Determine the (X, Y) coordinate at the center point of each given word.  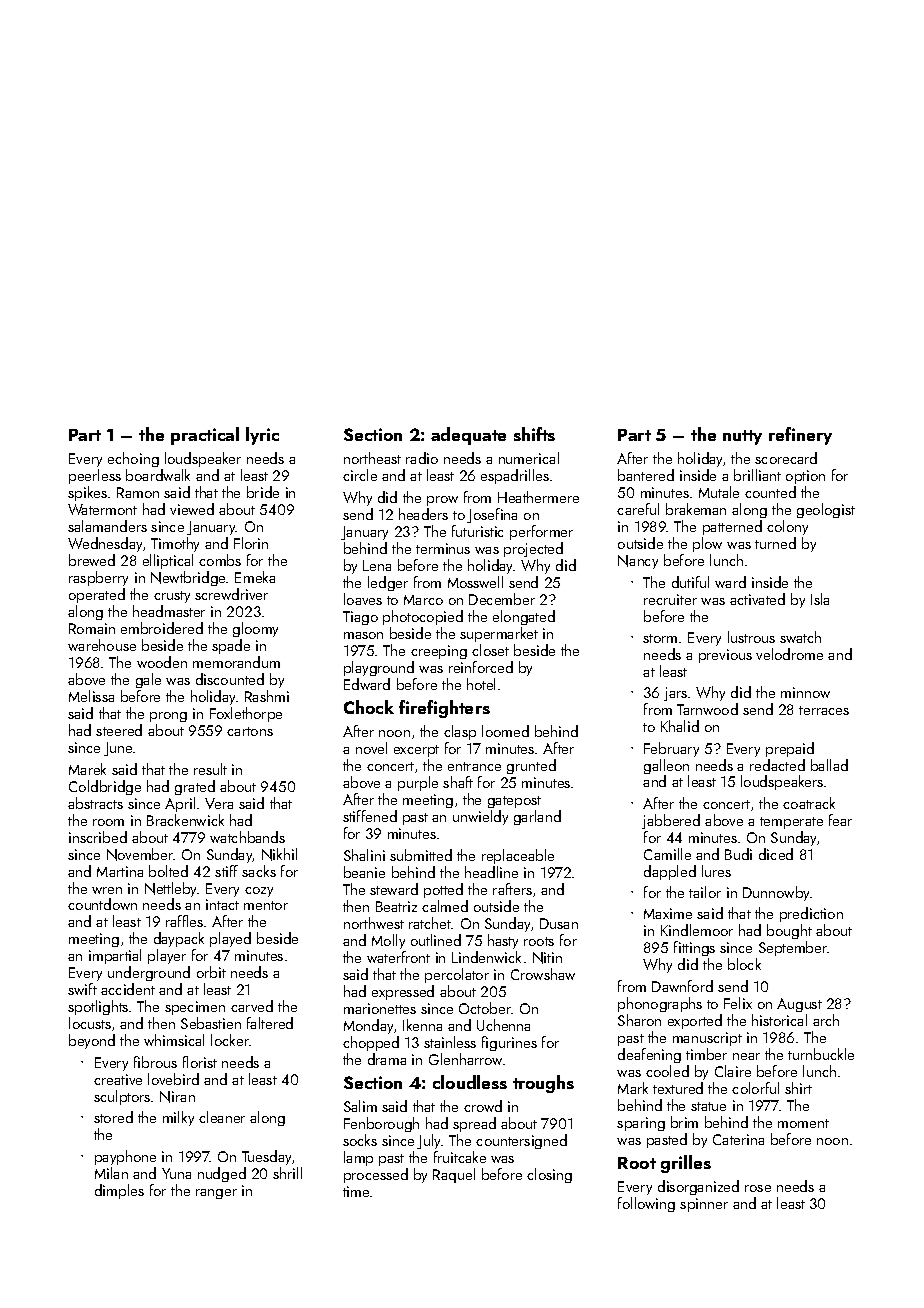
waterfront (398, 957)
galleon (666, 766)
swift (82, 989)
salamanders (107, 526)
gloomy (255, 629)
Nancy (638, 562)
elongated (524, 617)
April (180, 804)
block (744, 964)
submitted (421, 855)
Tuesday (266, 1157)
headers (423, 514)
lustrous (751, 637)
